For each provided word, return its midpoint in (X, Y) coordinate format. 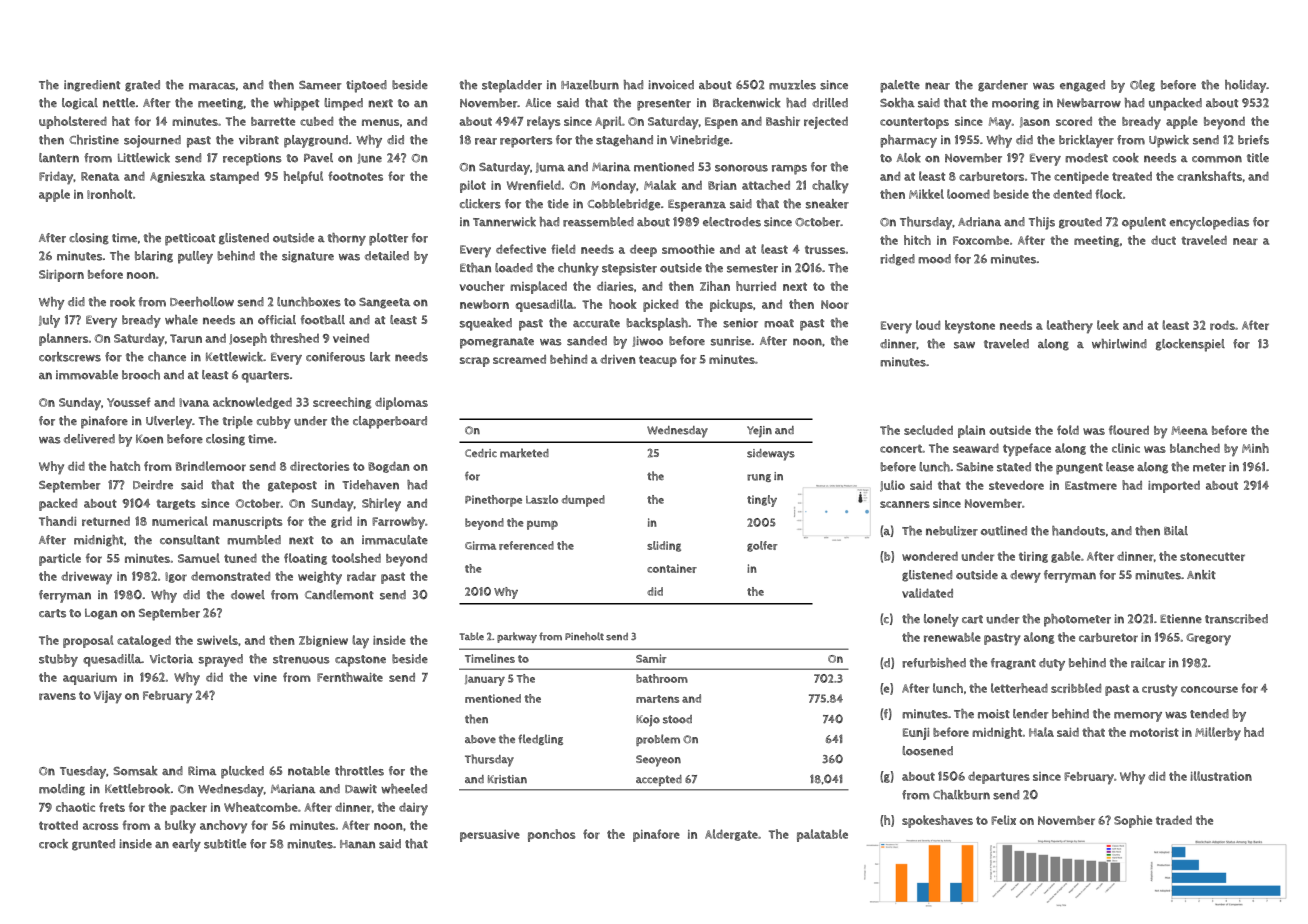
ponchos (551, 835)
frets (112, 807)
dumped (583, 501)
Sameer (320, 85)
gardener (1003, 86)
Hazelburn (590, 85)
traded (1174, 820)
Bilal (1176, 530)
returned (106, 521)
